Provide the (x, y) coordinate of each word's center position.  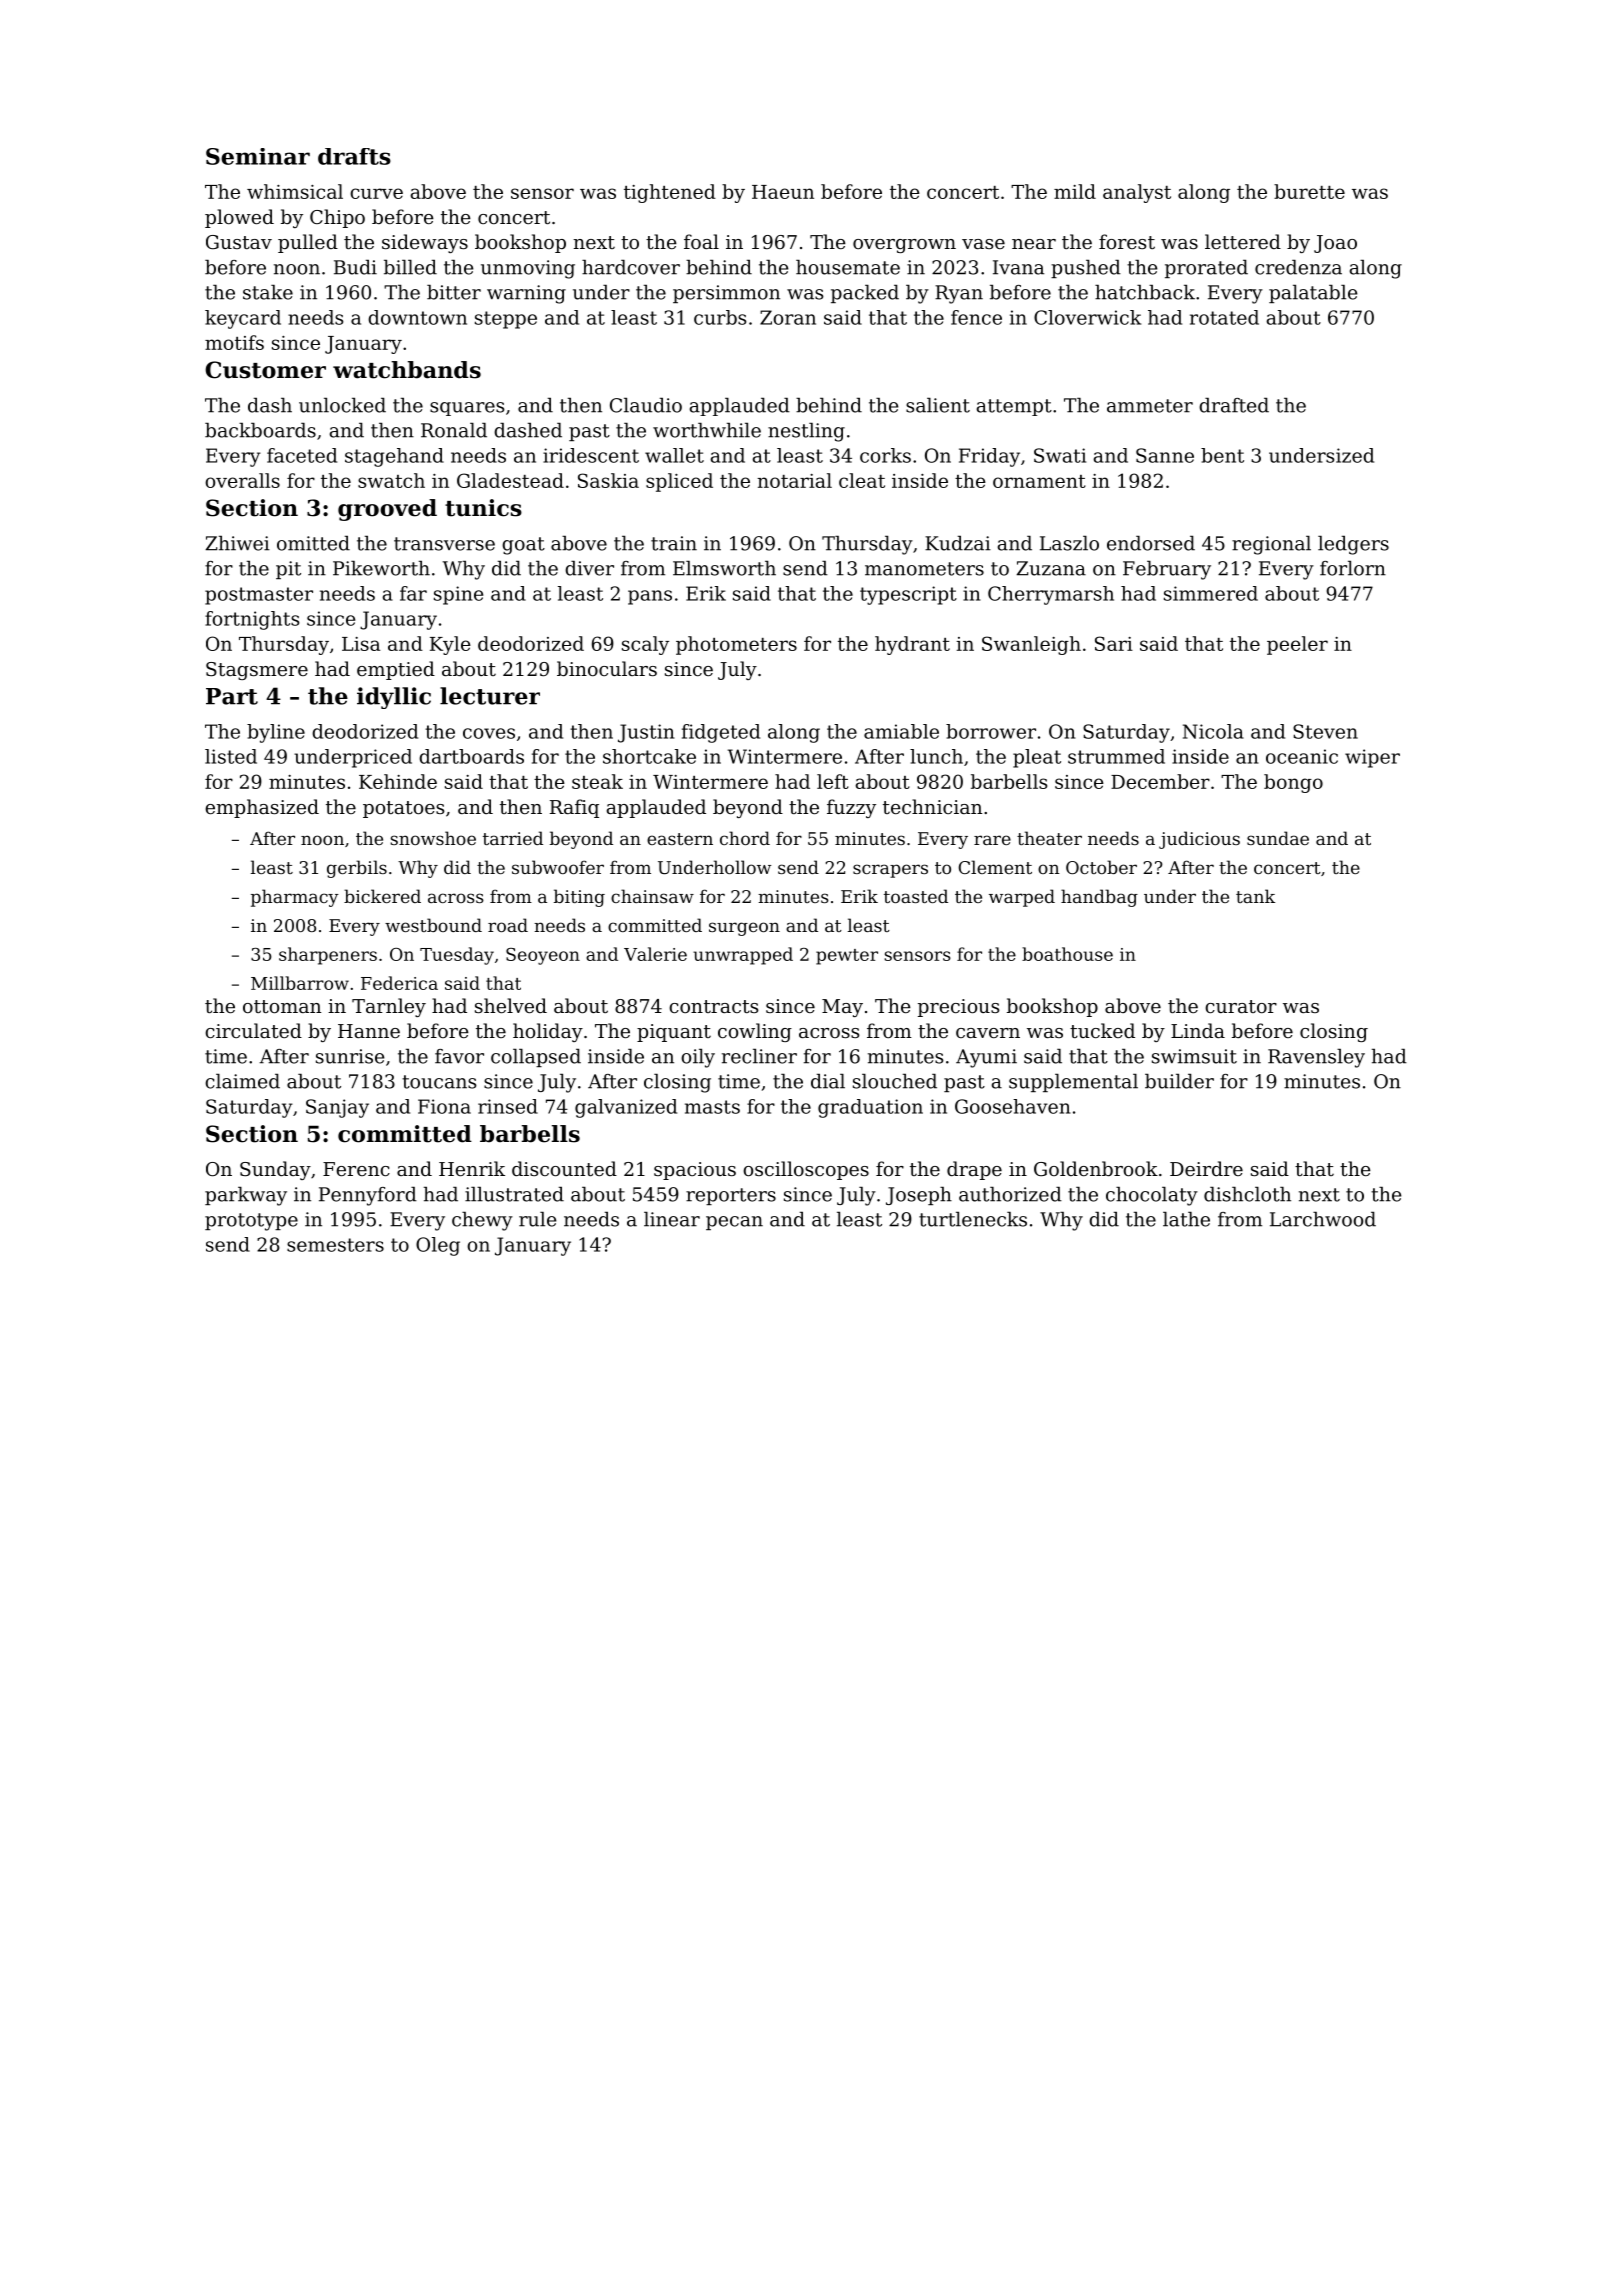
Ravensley (1316, 1058)
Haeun (783, 192)
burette (1309, 191)
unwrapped (743, 956)
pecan (734, 1223)
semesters (335, 1245)
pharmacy (295, 898)
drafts (354, 156)
